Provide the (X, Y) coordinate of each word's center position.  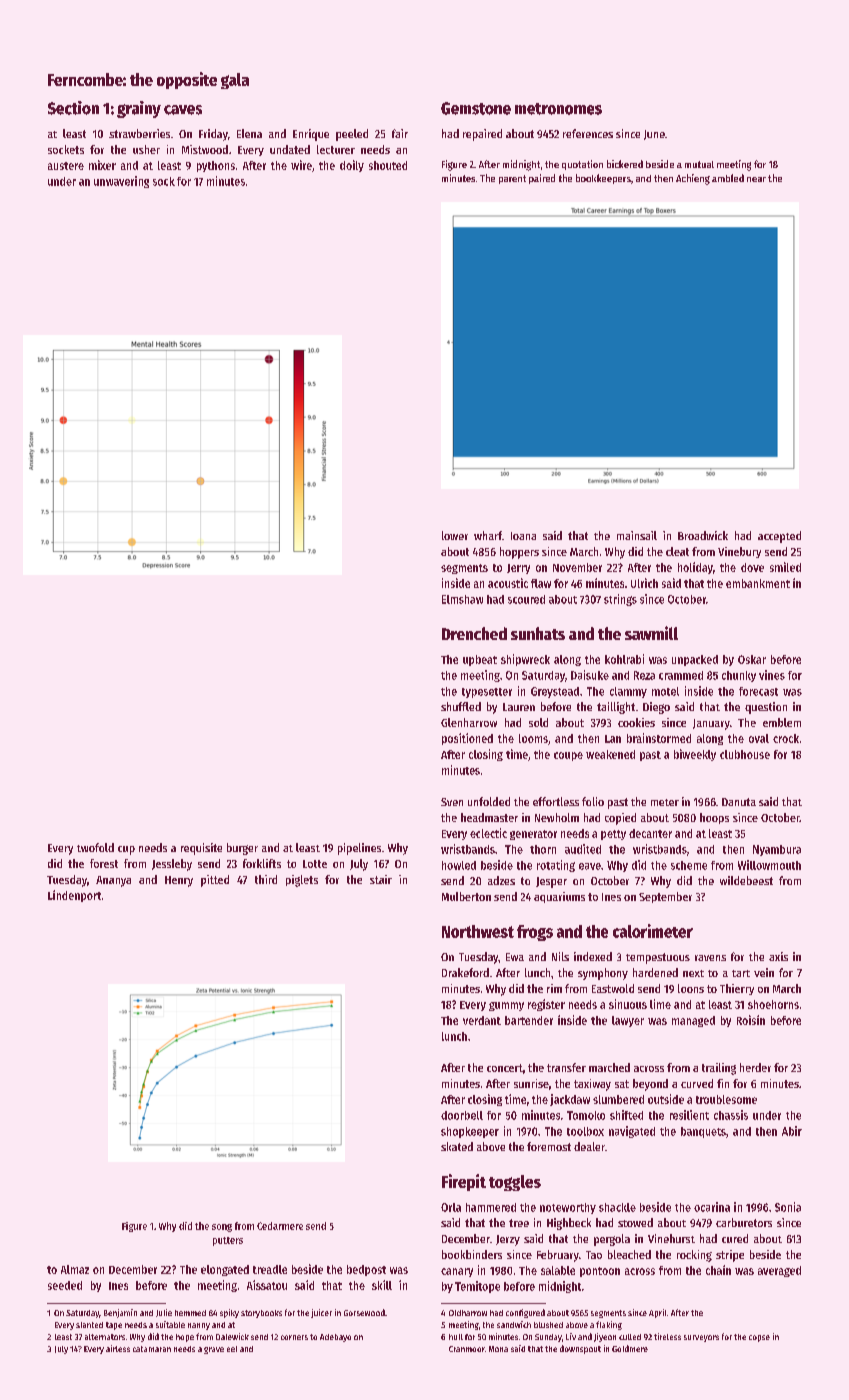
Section (73, 108)
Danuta (739, 802)
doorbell (462, 1115)
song (222, 1228)
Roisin (751, 1020)
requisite (201, 849)
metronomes (558, 109)
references (588, 133)
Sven (452, 802)
